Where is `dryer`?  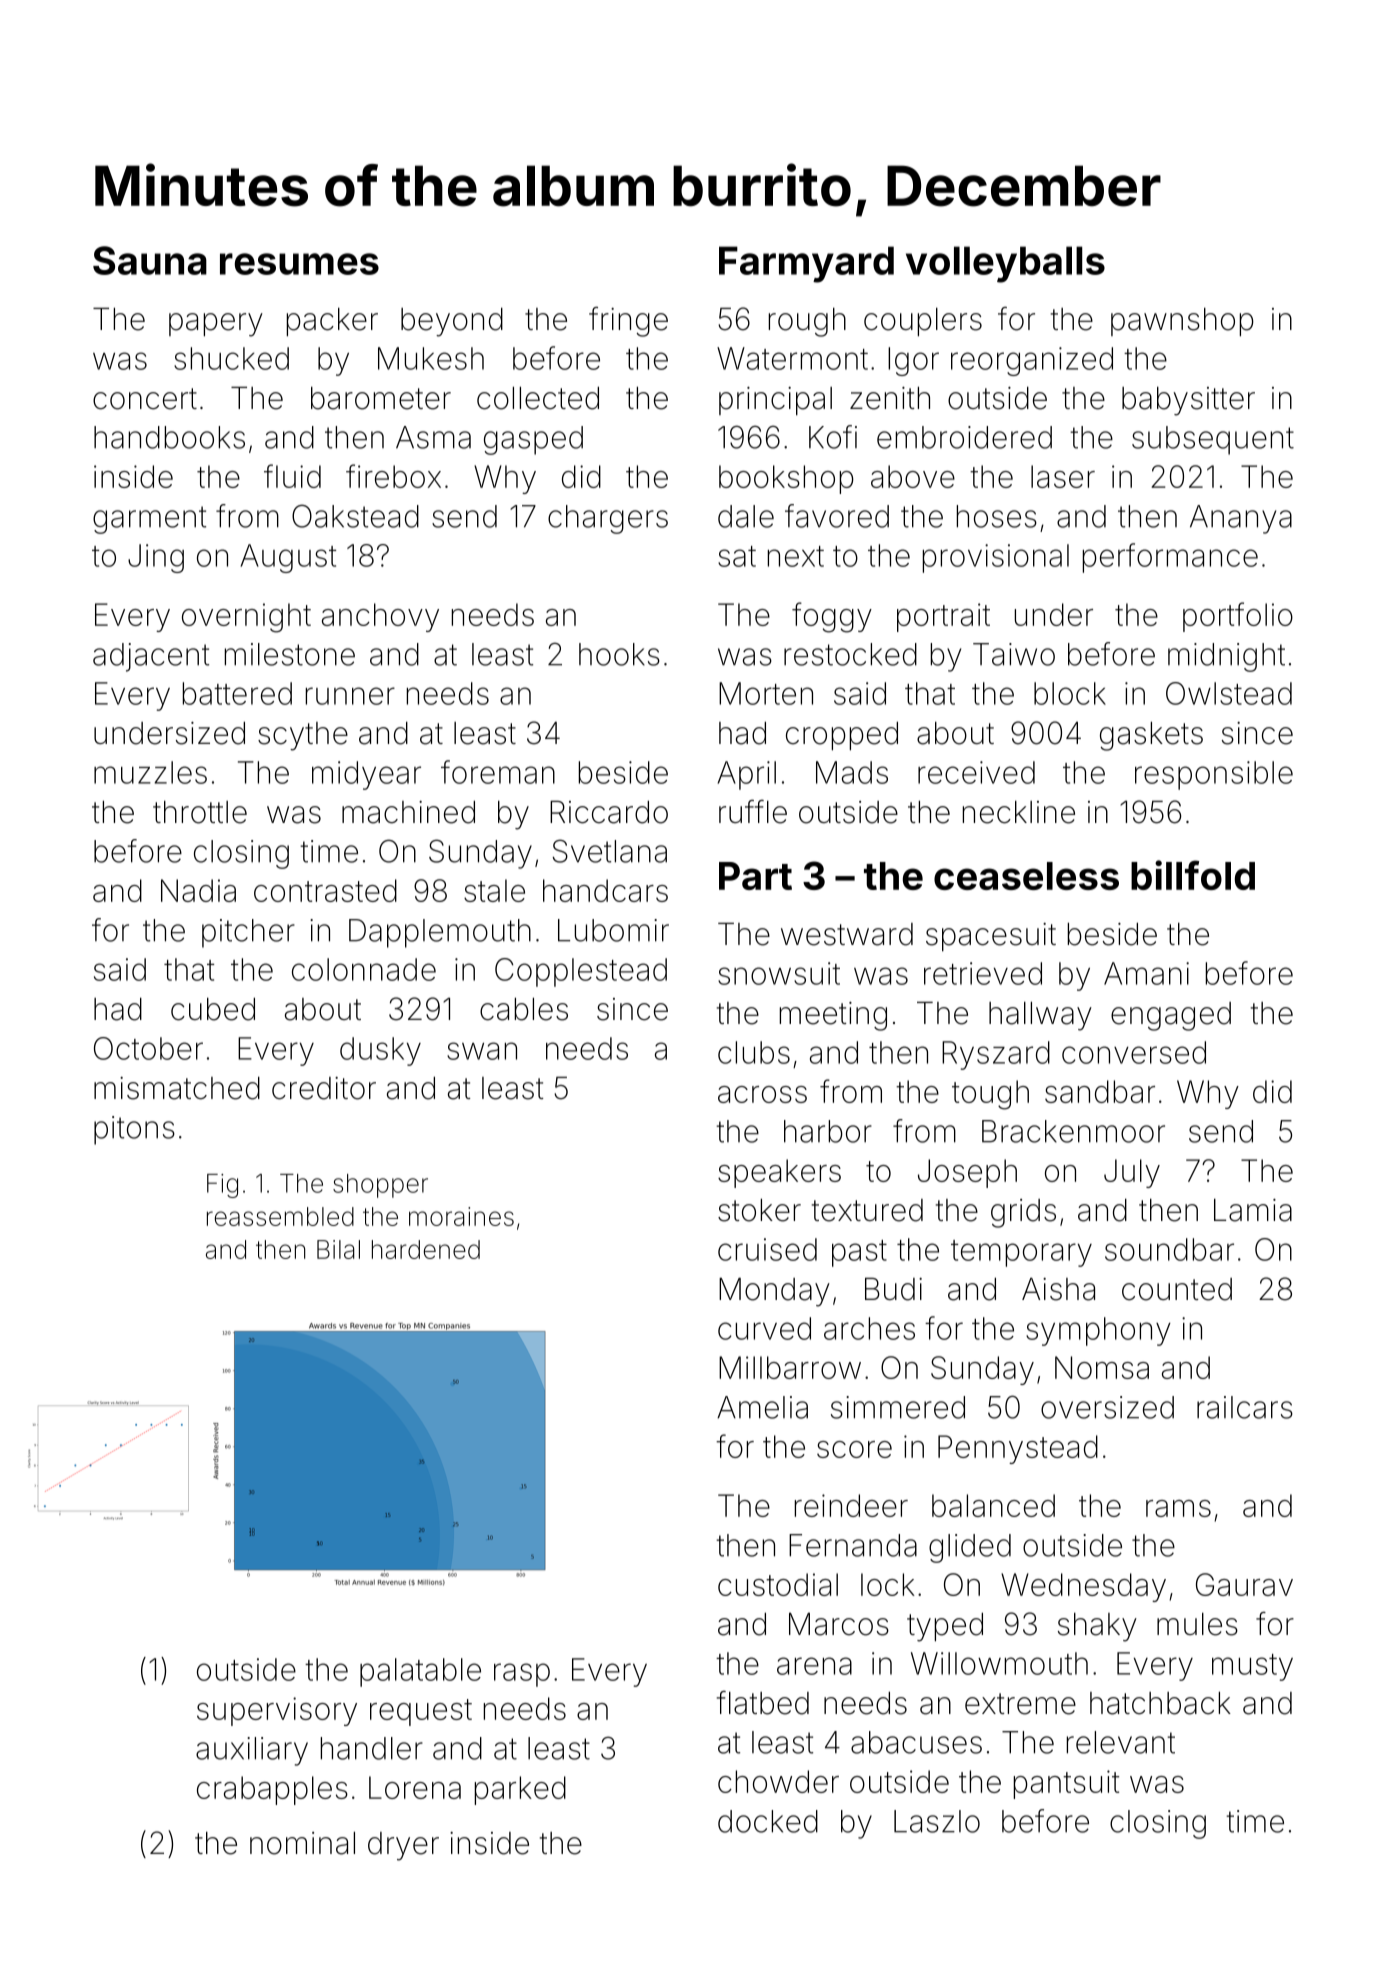
dryer is located at coordinates (403, 1846).
